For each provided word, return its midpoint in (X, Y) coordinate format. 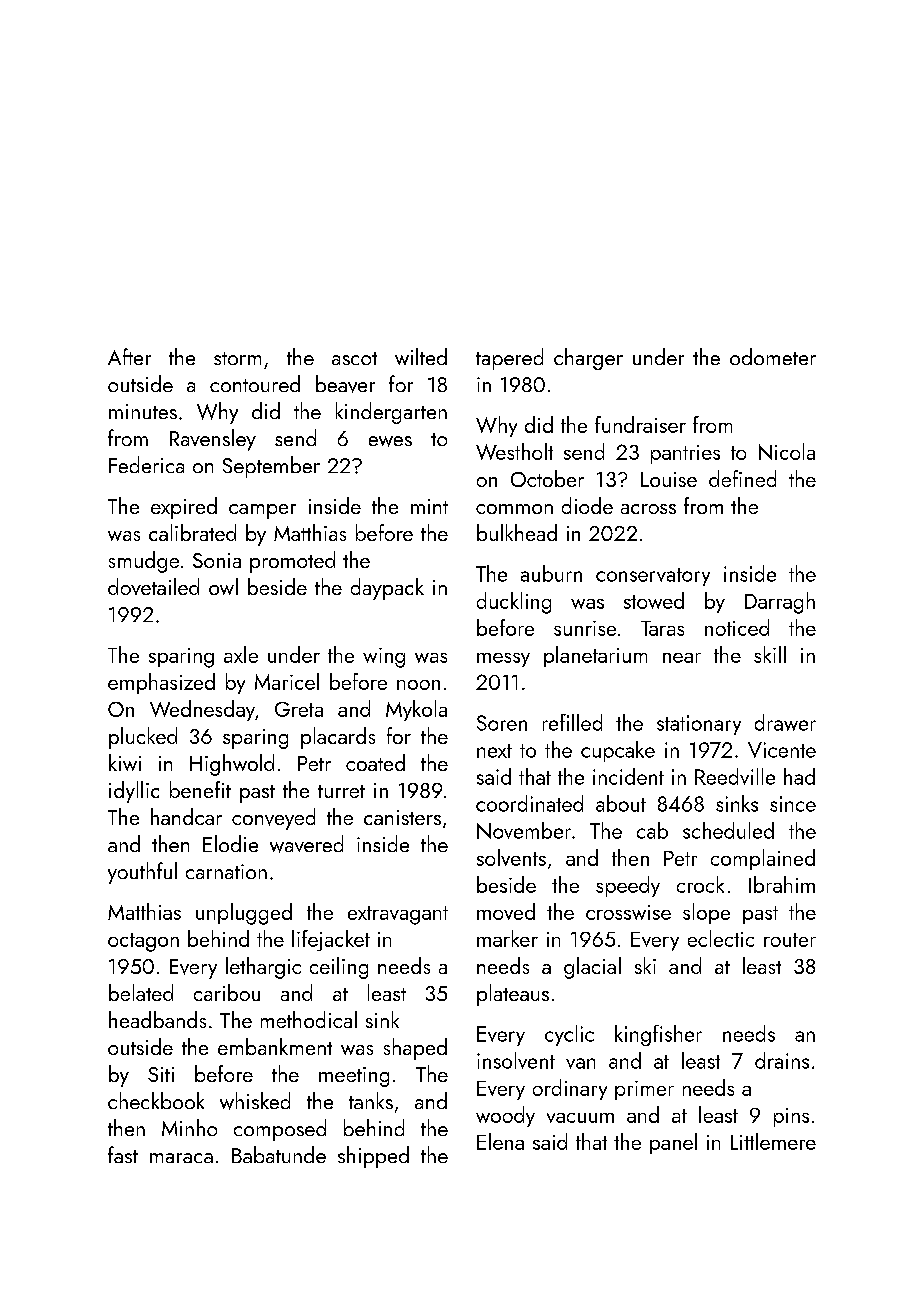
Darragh (780, 603)
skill (770, 654)
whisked (255, 1101)
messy (503, 660)
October (547, 478)
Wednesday (202, 710)
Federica (146, 464)
